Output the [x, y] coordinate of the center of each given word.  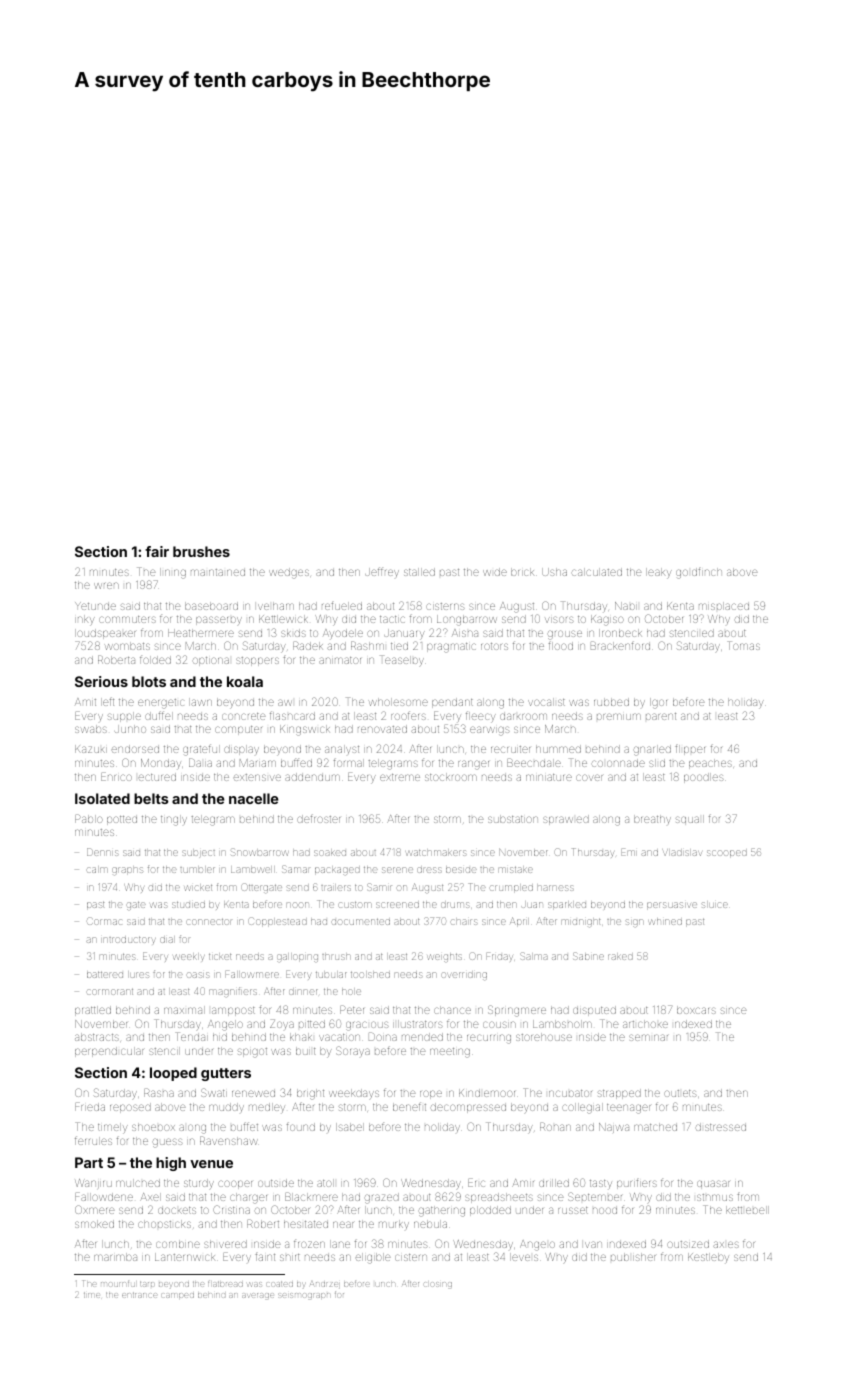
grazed [382, 1198]
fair [157, 551]
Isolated [102, 798]
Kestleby [708, 1258]
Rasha [159, 1092]
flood [561, 645]
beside [461, 870]
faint [265, 1257]
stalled [419, 572]
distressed [721, 1127]
